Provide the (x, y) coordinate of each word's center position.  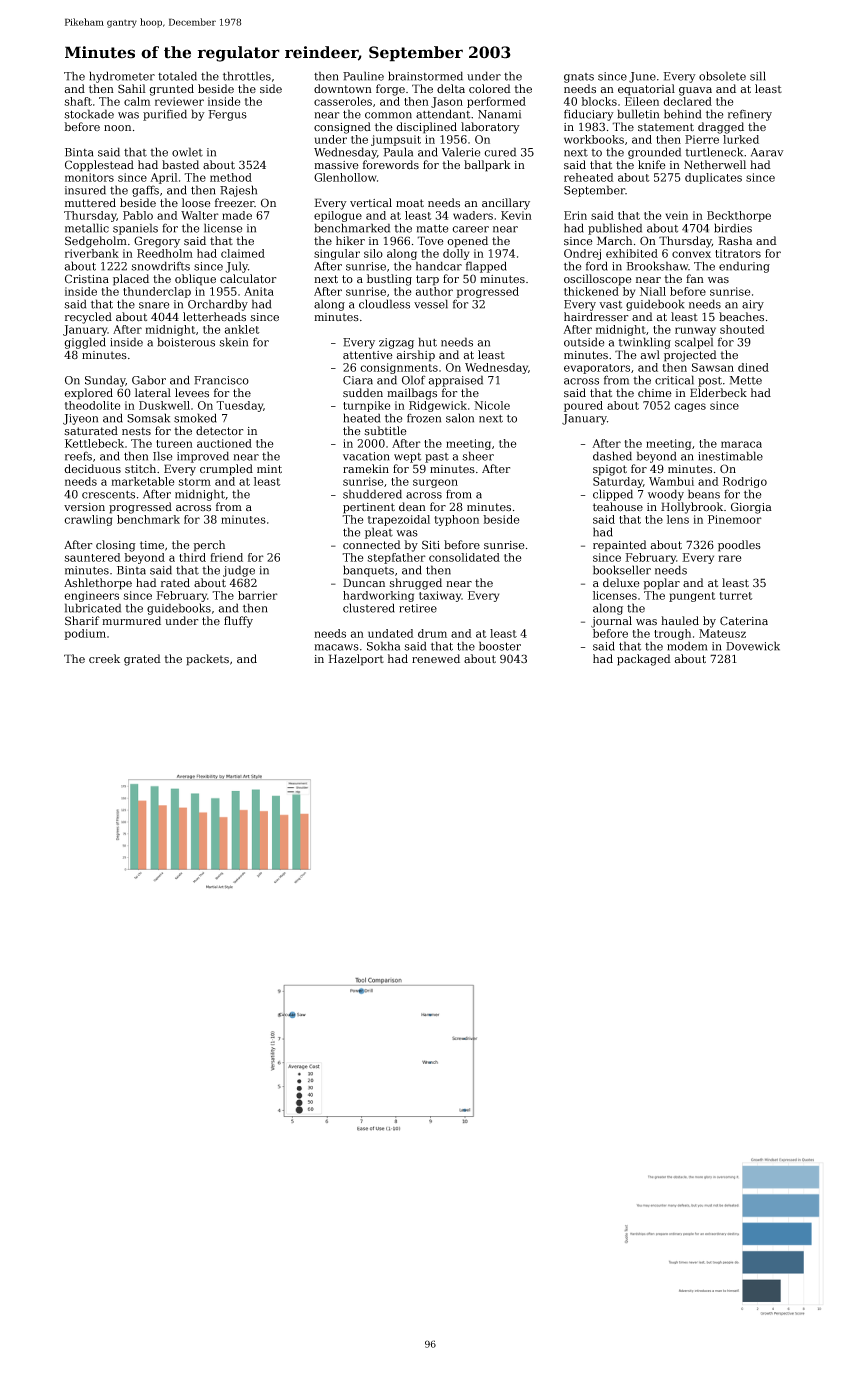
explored (88, 394)
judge (239, 571)
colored (490, 89)
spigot (610, 470)
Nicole (492, 405)
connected (372, 545)
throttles (247, 76)
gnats (579, 78)
